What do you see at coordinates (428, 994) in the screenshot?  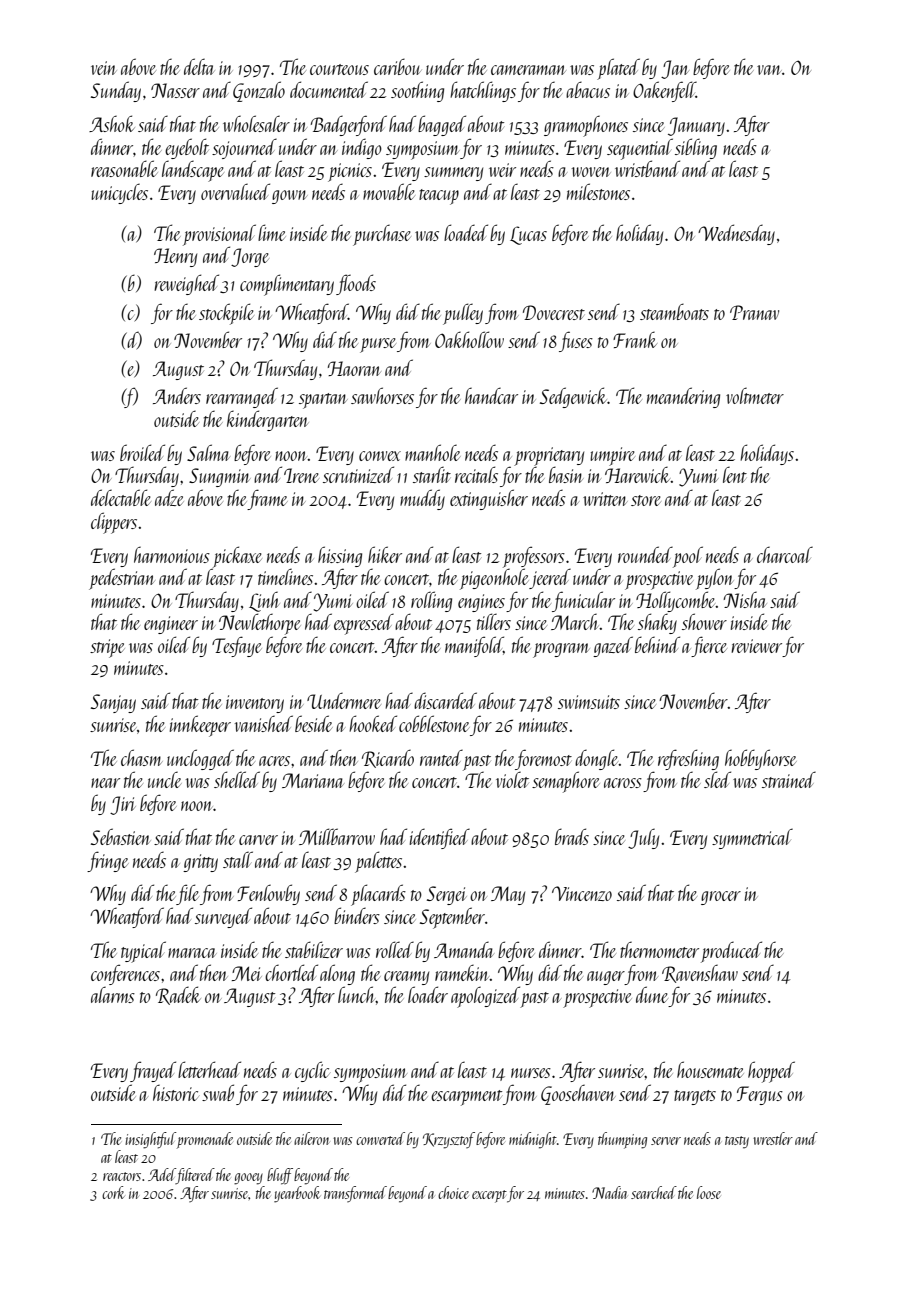 I see `loader` at bounding box center [428, 994].
